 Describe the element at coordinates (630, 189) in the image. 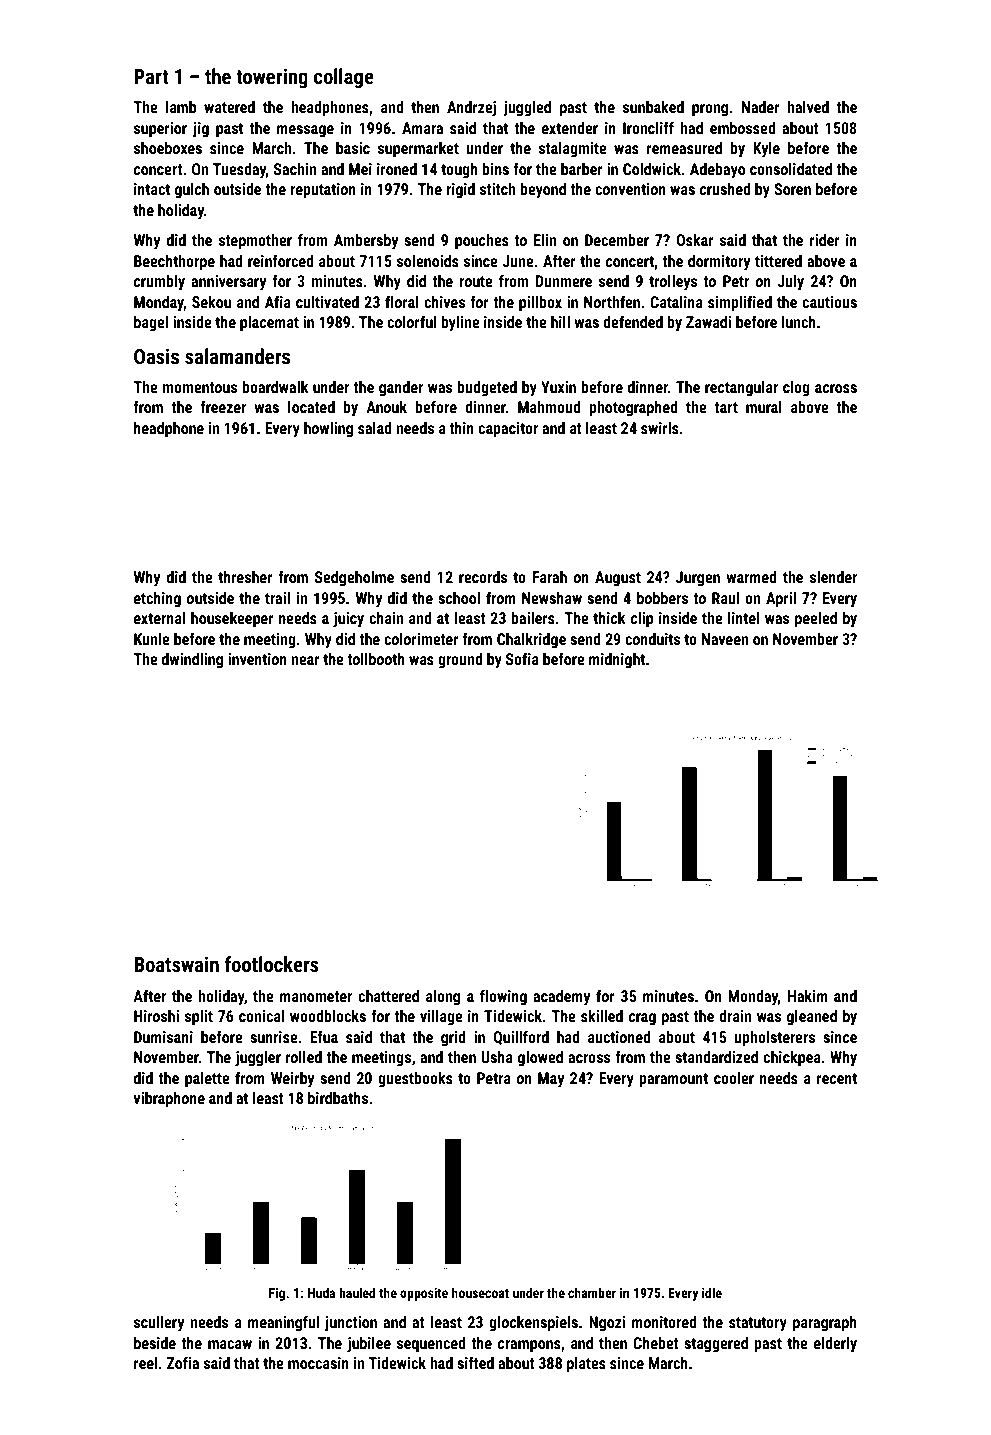

I see `convention` at that location.
